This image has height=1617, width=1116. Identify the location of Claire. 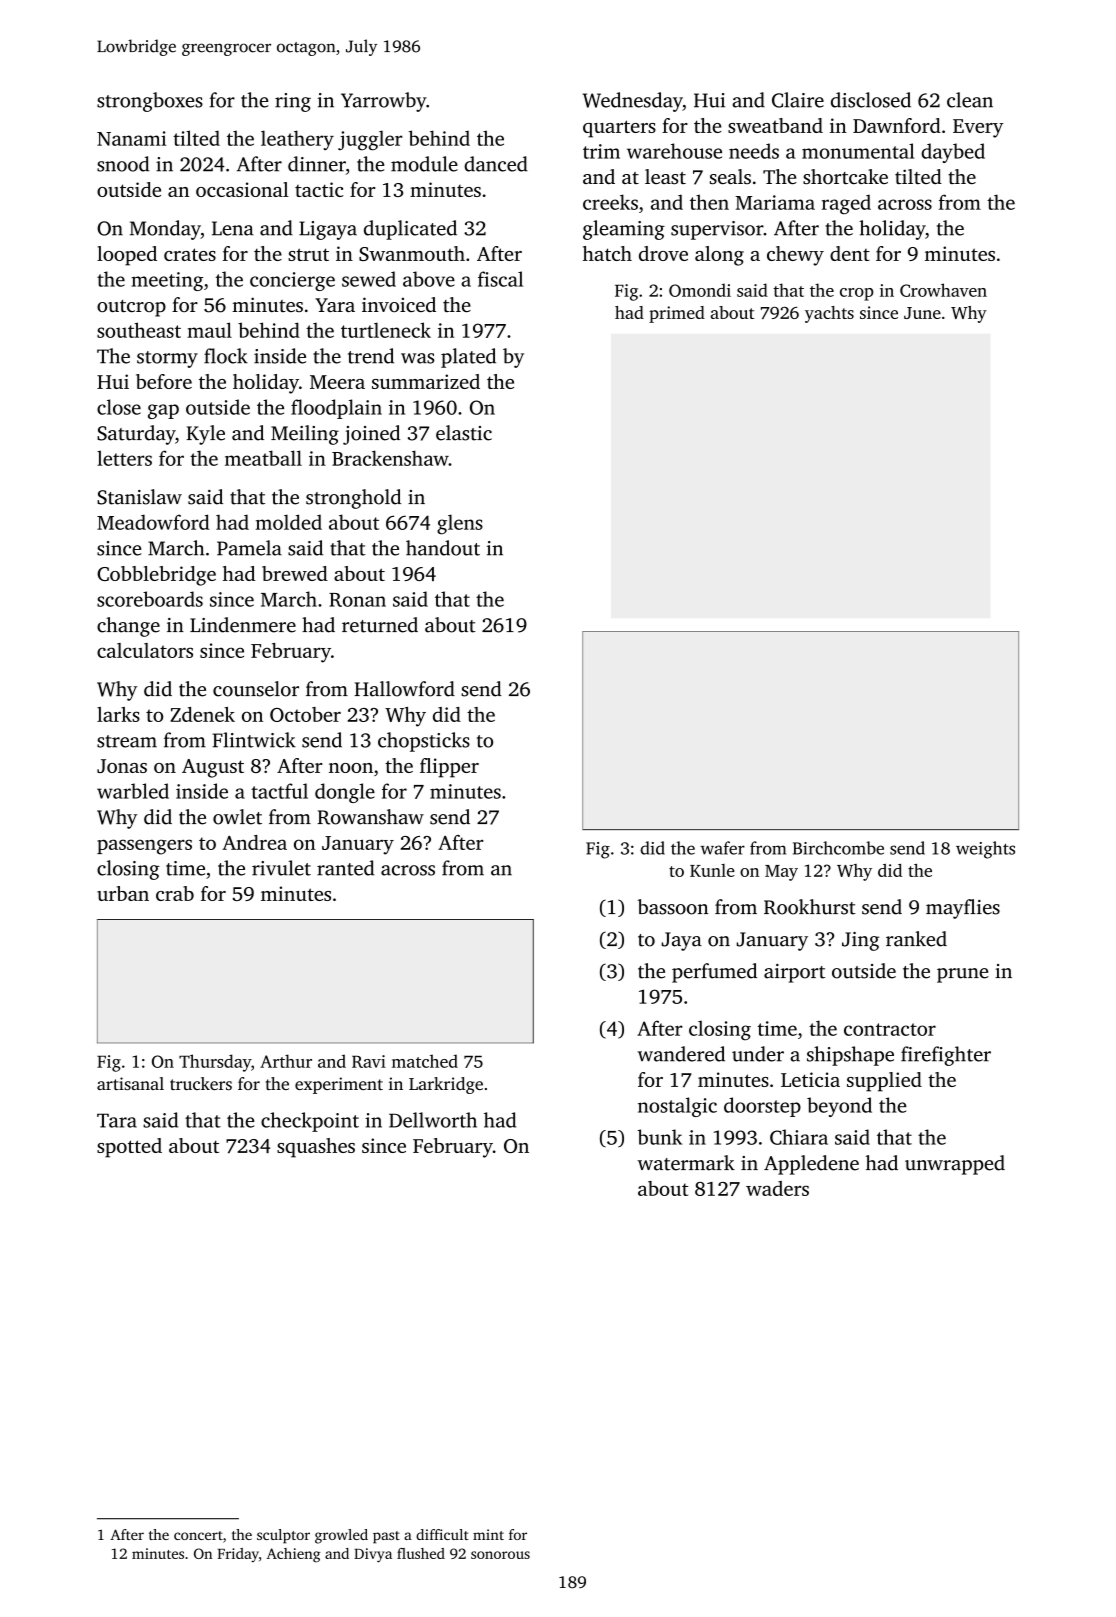
(798, 100).
